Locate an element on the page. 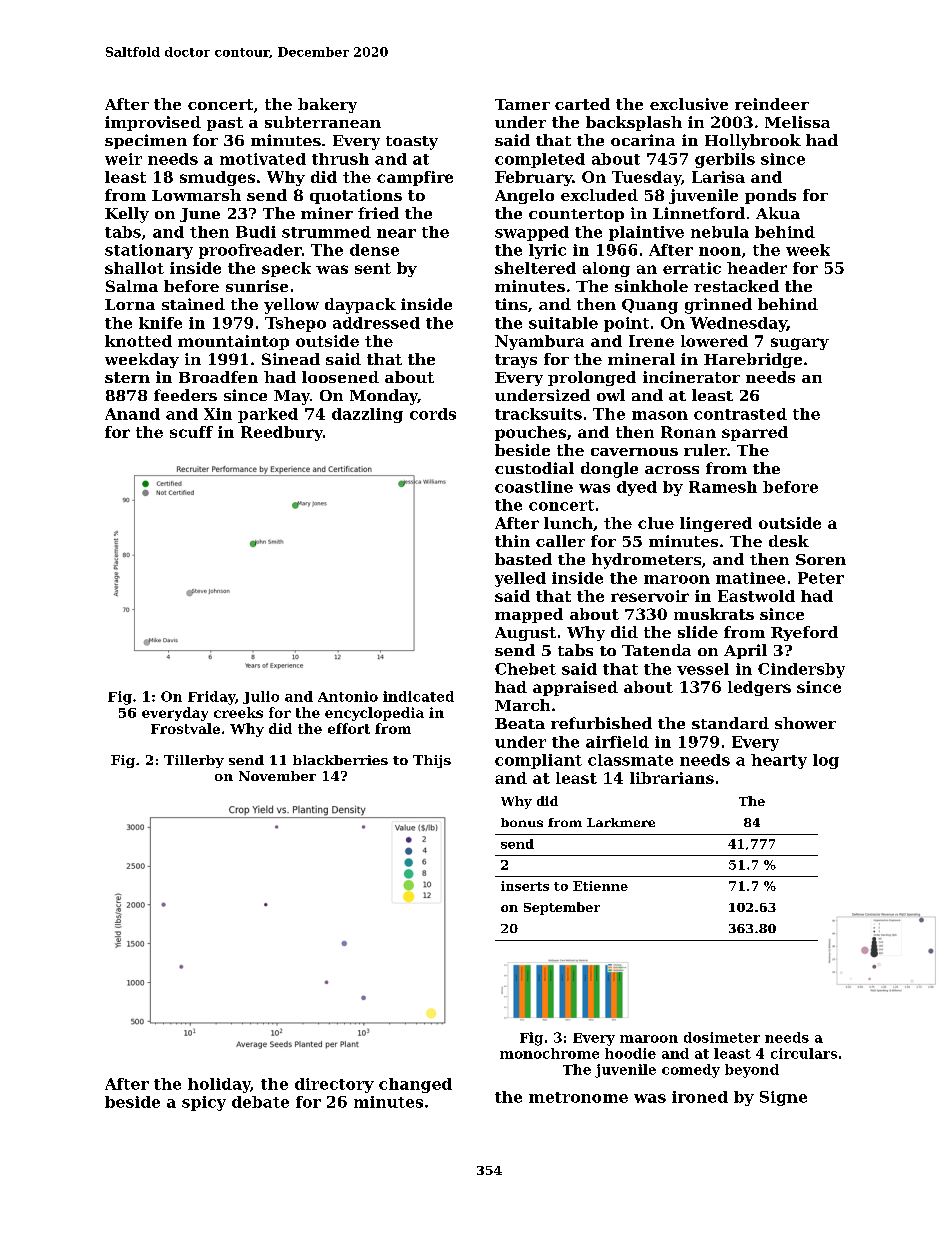 This image has height=1233, width=952. debate is located at coordinates (260, 1102).
